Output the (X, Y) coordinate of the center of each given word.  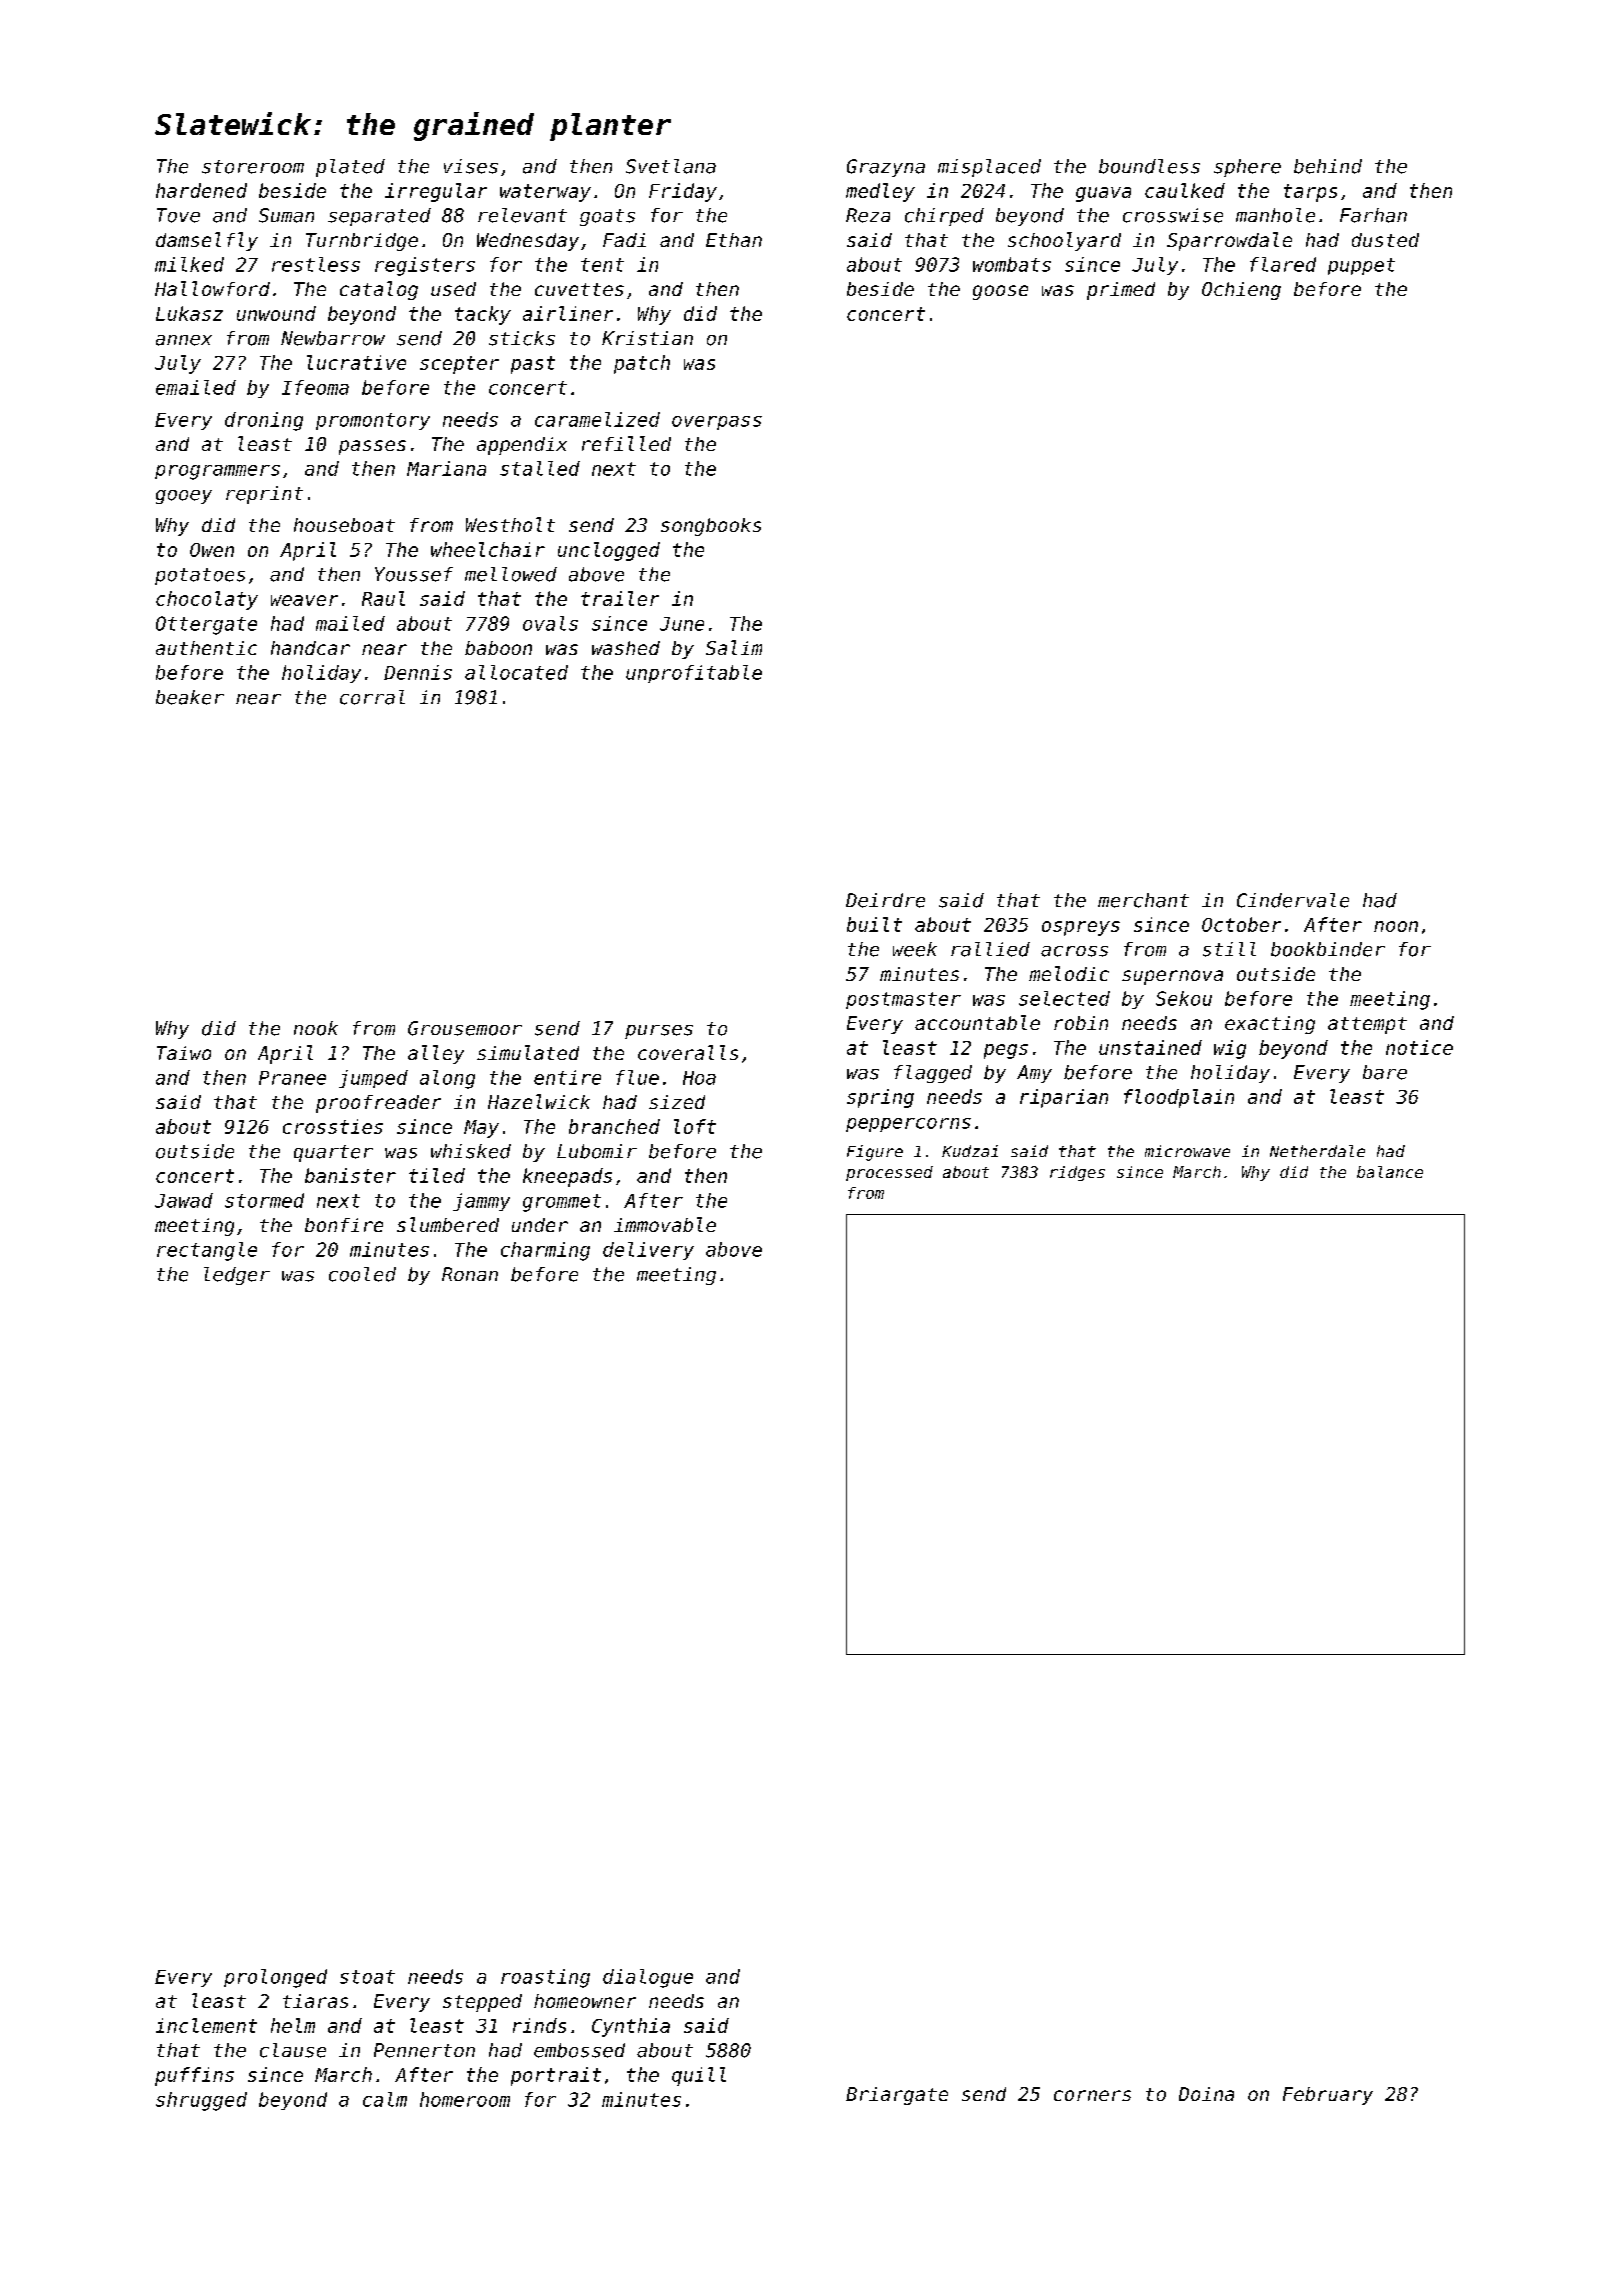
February (1328, 2096)
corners (1092, 2095)
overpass (717, 423)
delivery (648, 1251)
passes (372, 447)
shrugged (201, 2101)
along (447, 1079)
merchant (1143, 900)
